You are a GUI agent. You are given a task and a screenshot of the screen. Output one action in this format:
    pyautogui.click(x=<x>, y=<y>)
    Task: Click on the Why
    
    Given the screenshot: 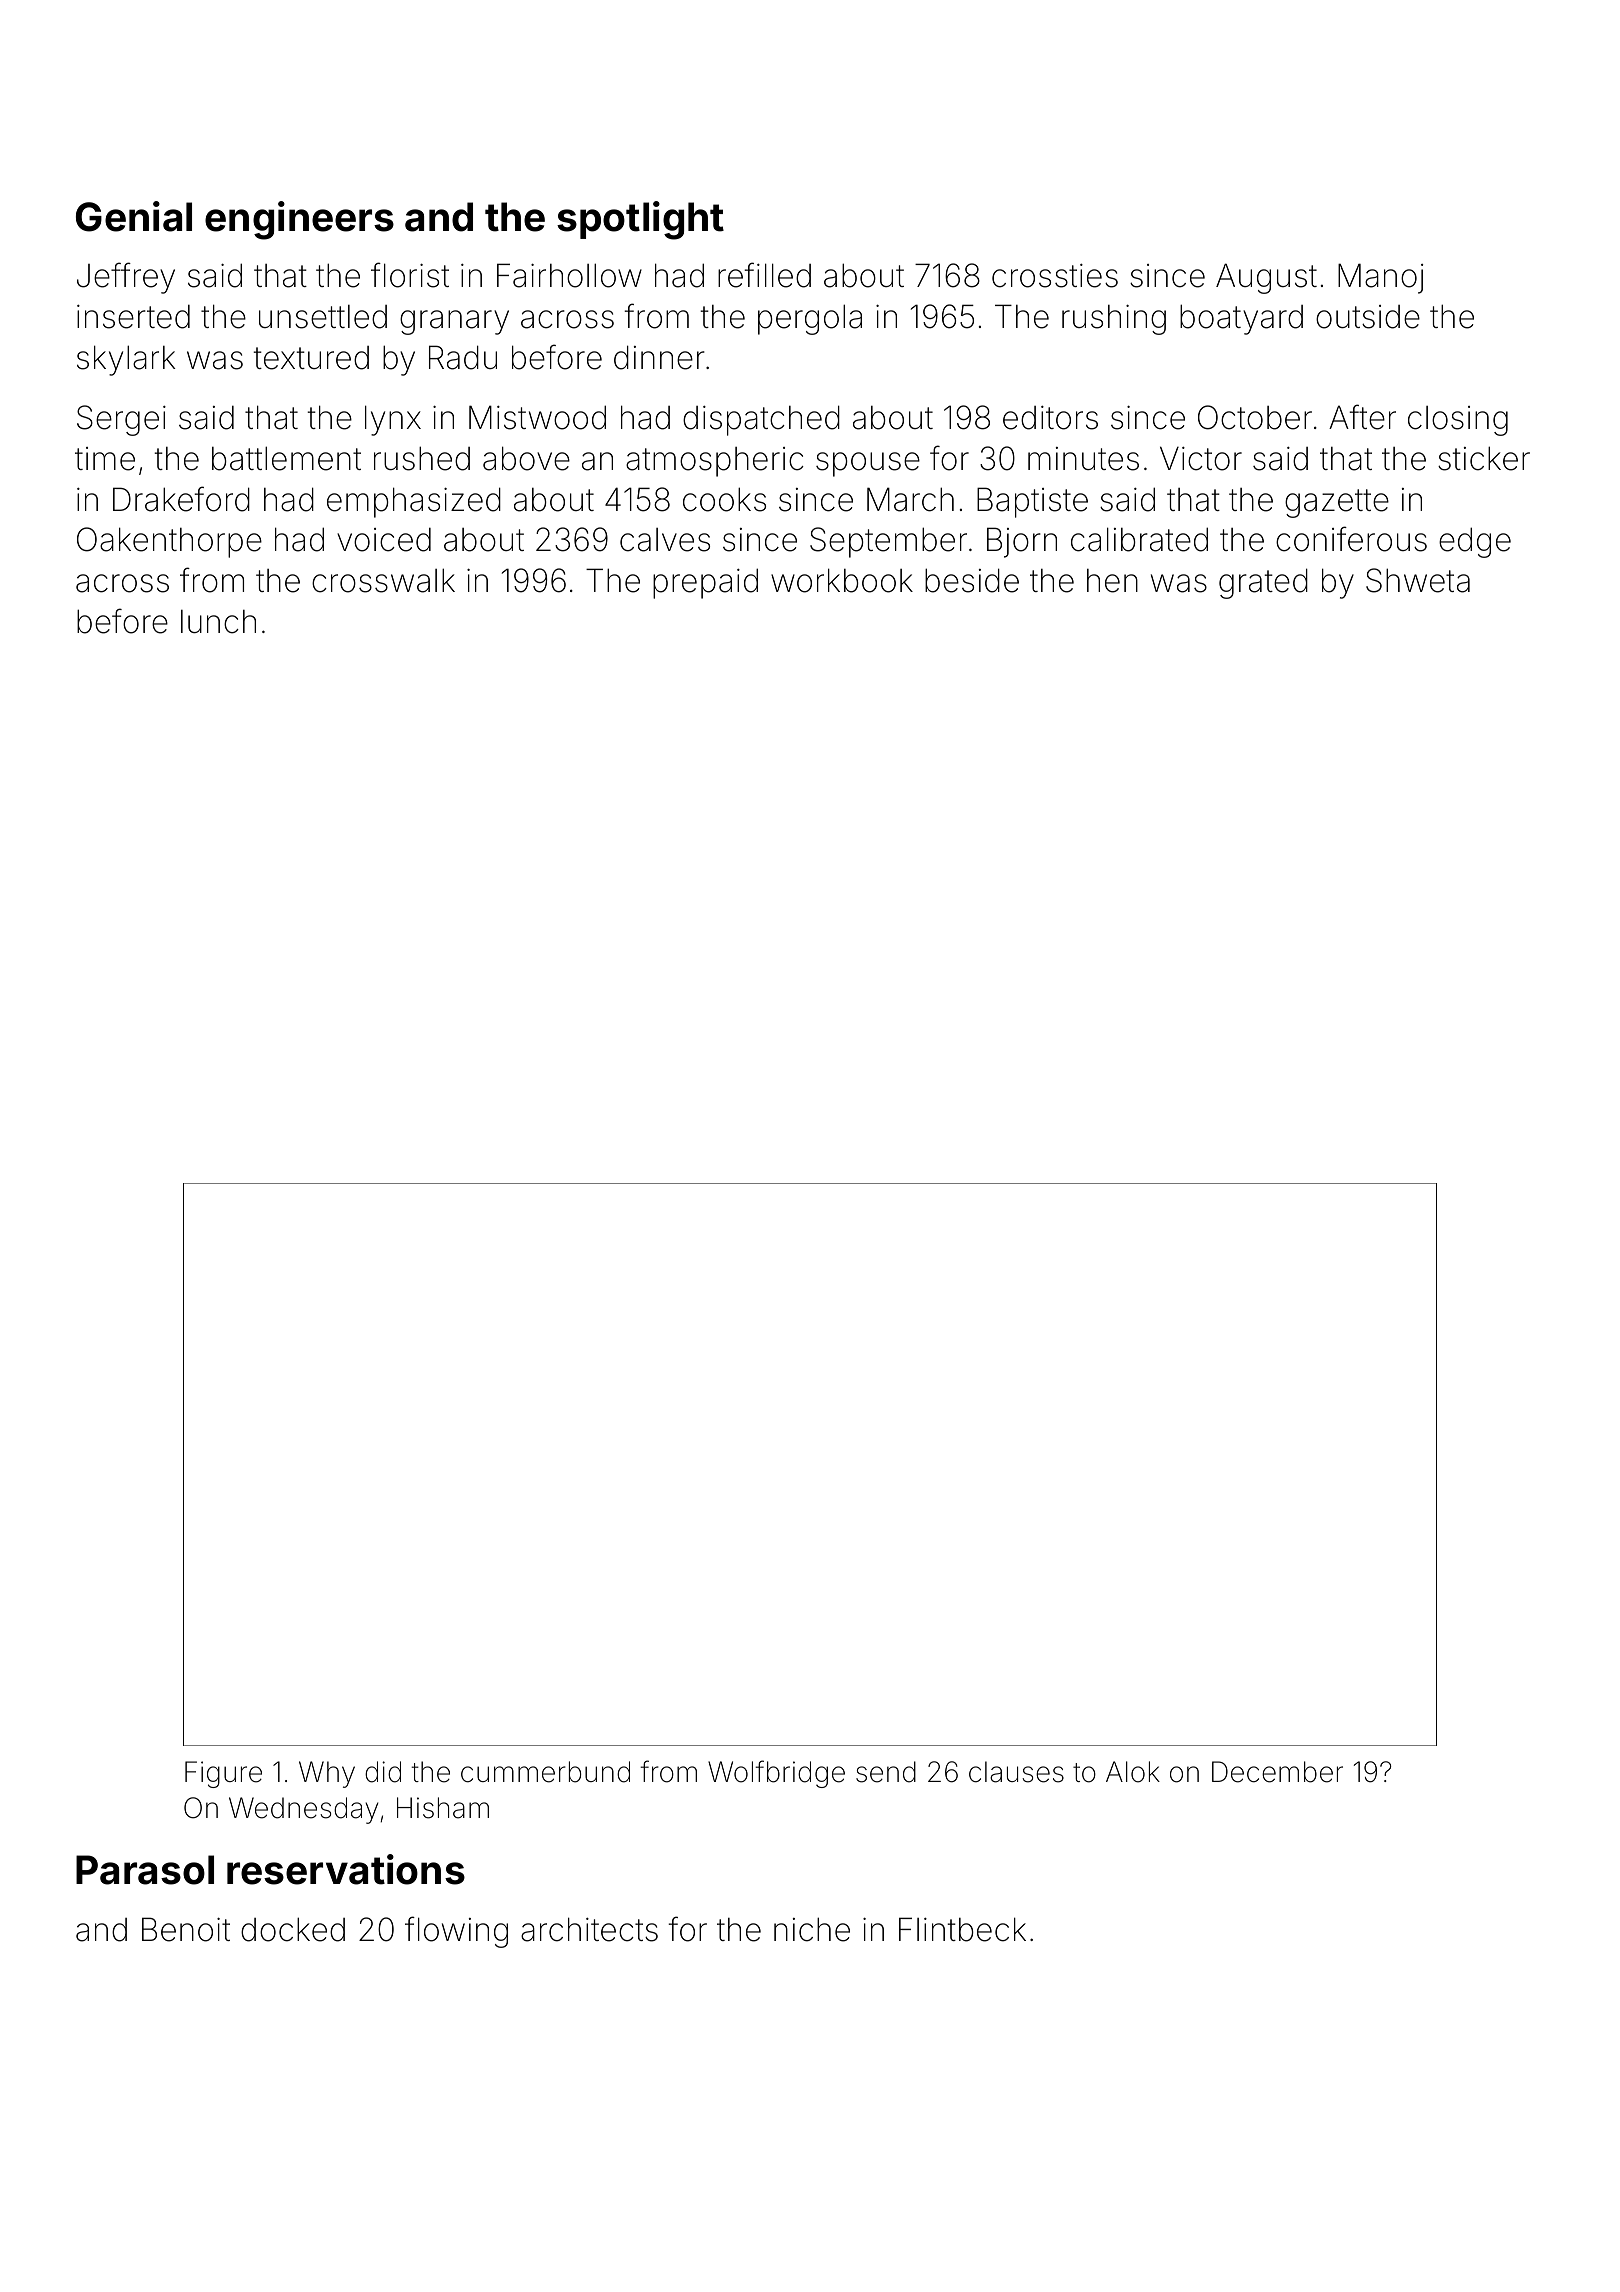 What is the action you would take?
    pyautogui.click(x=327, y=1774)
